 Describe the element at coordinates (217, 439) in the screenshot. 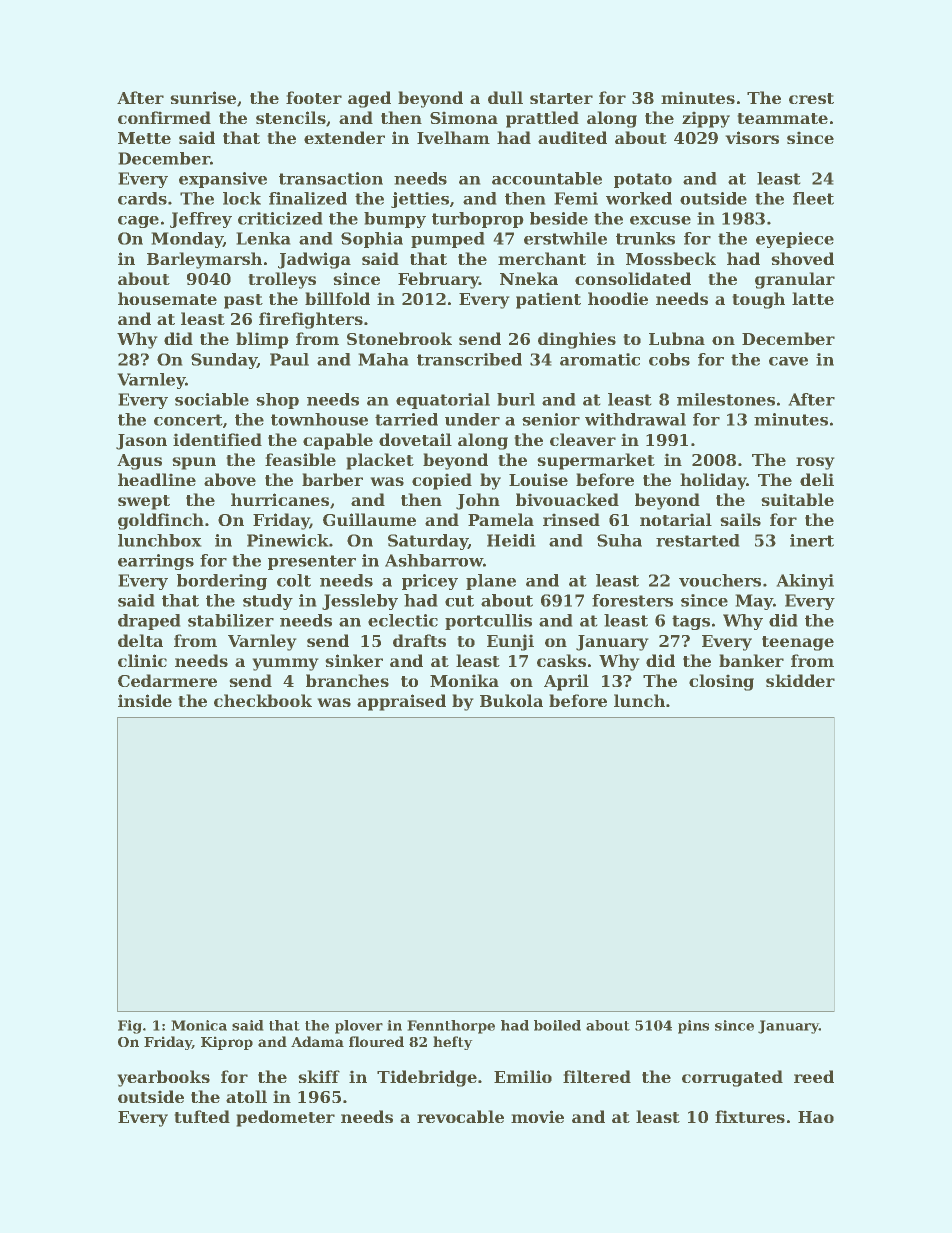

I see `identified` at that location.
